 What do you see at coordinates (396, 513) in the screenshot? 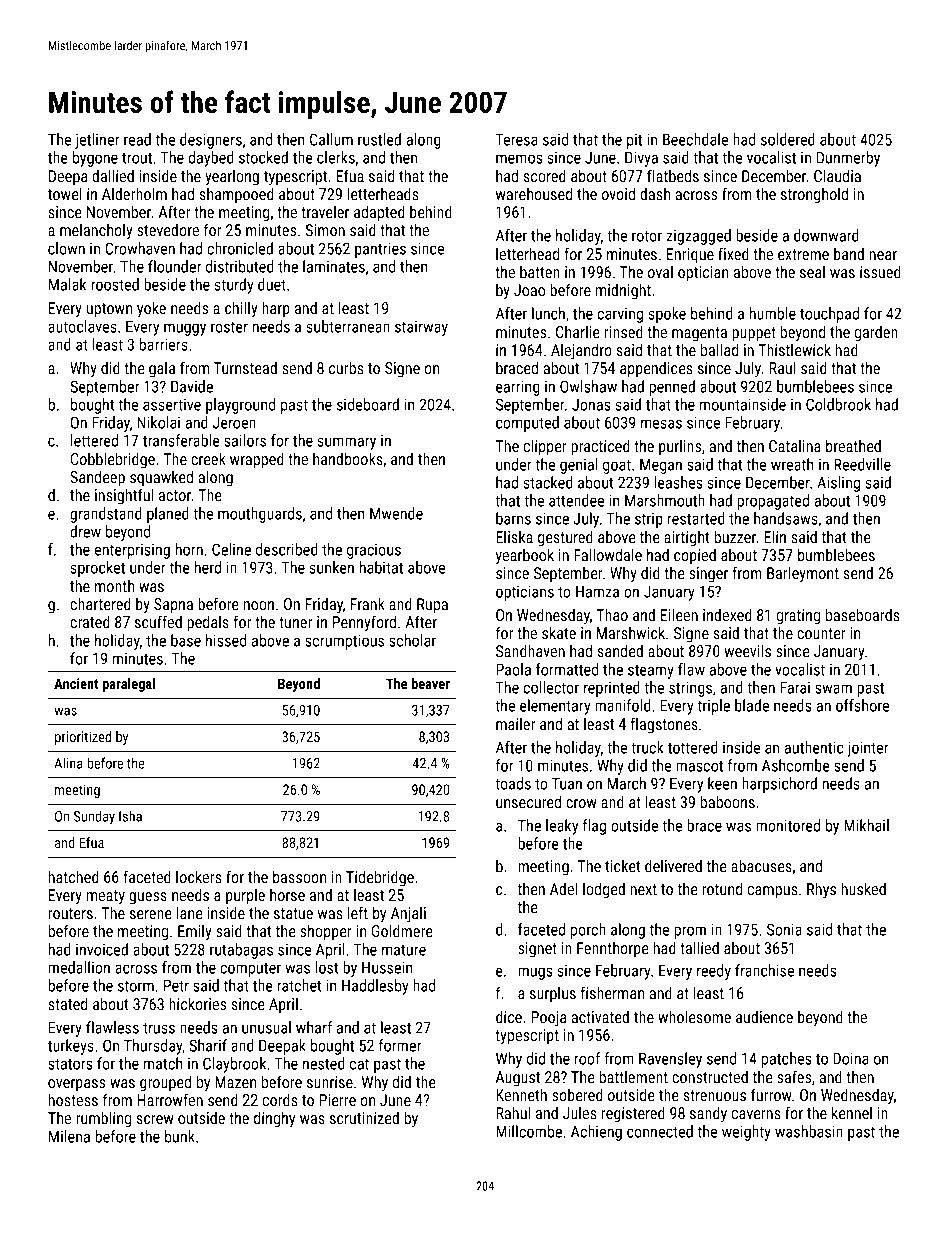
I see `Mwende` at bounding box center [396, 513].
